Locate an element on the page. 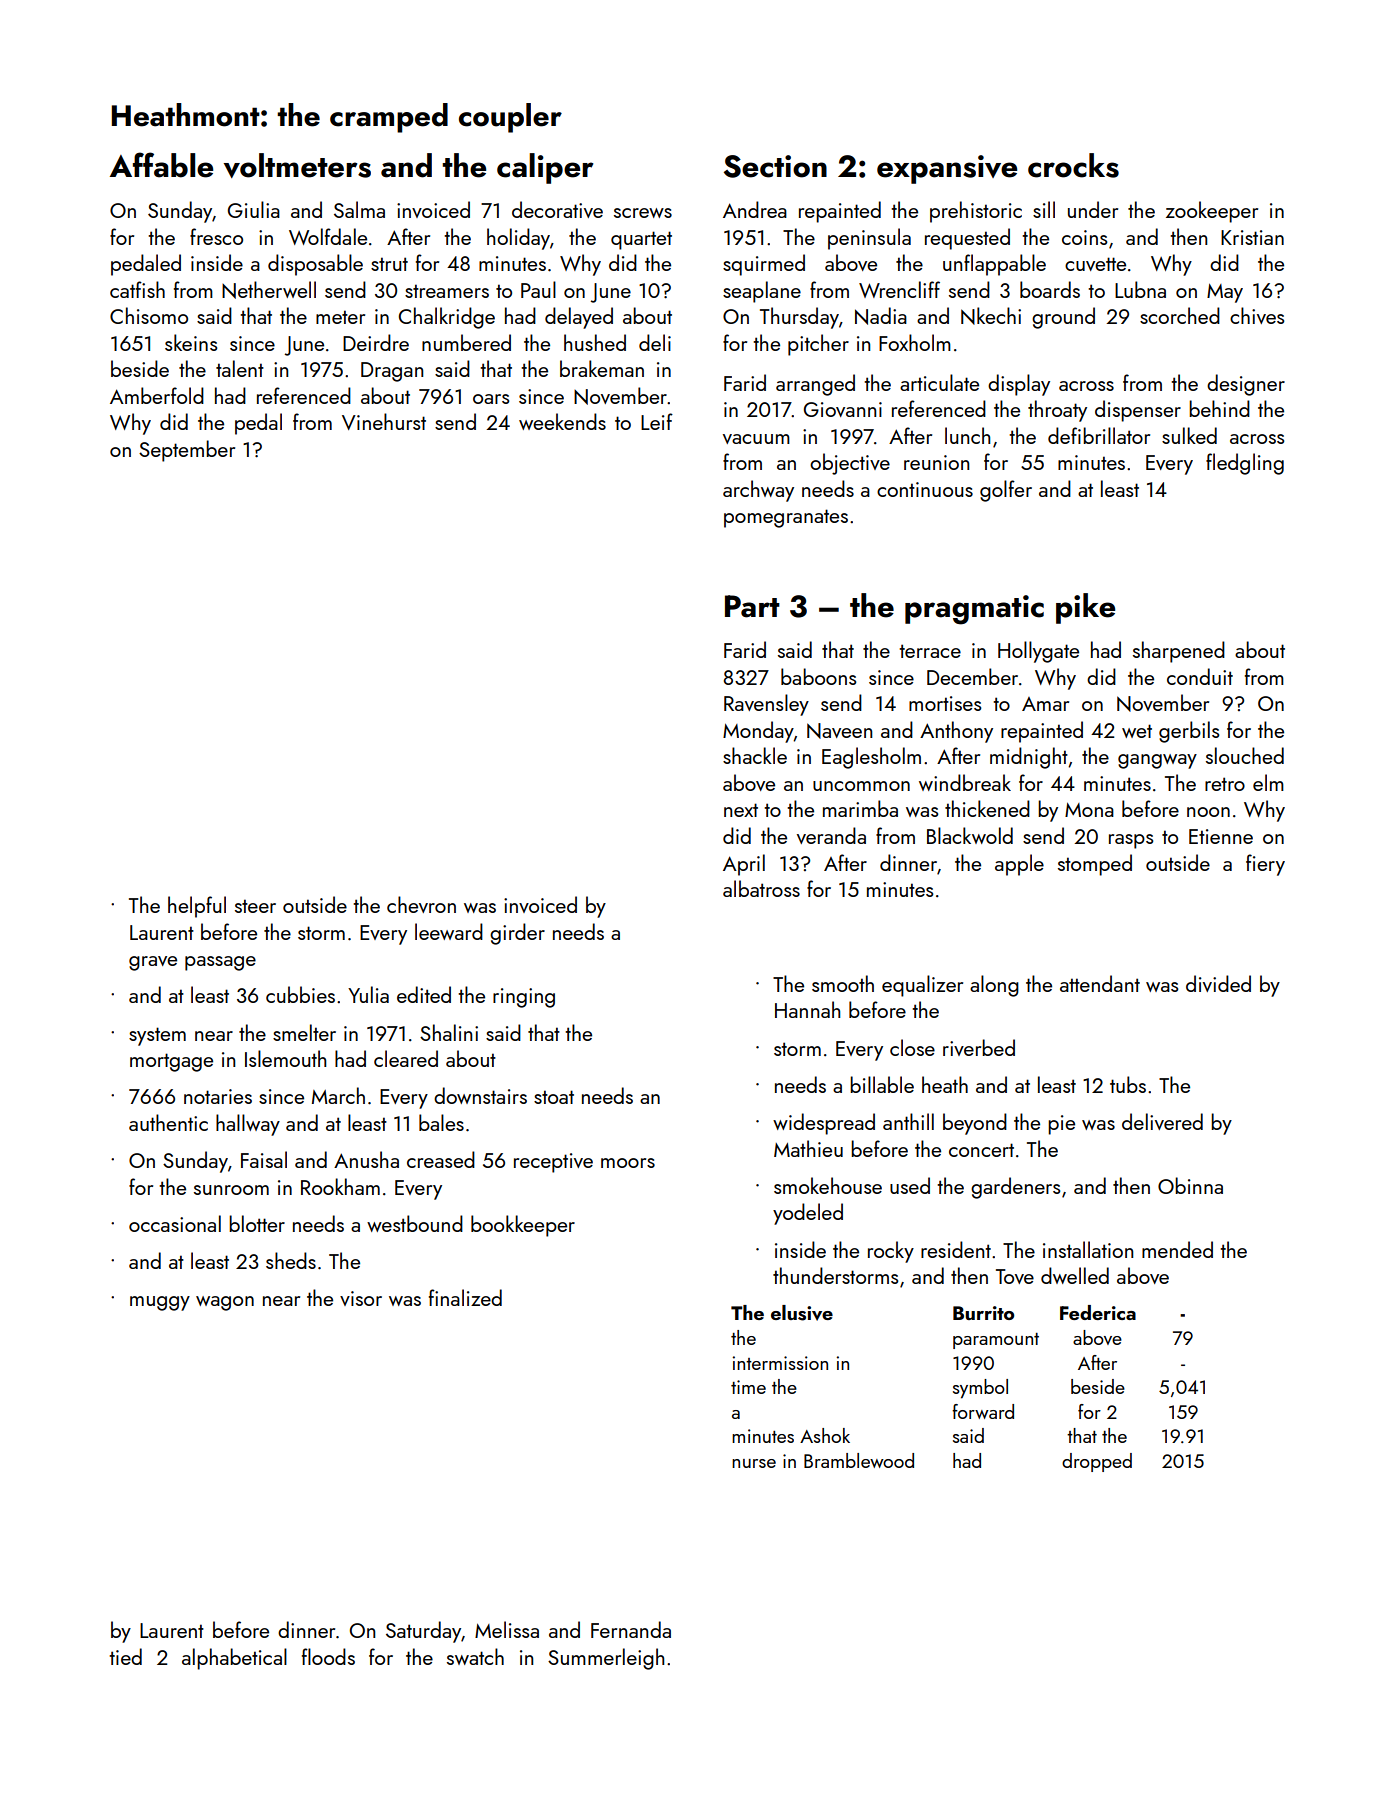 This page has width=1395, height=1805. midnight is located at coordinates (1029, 758).
